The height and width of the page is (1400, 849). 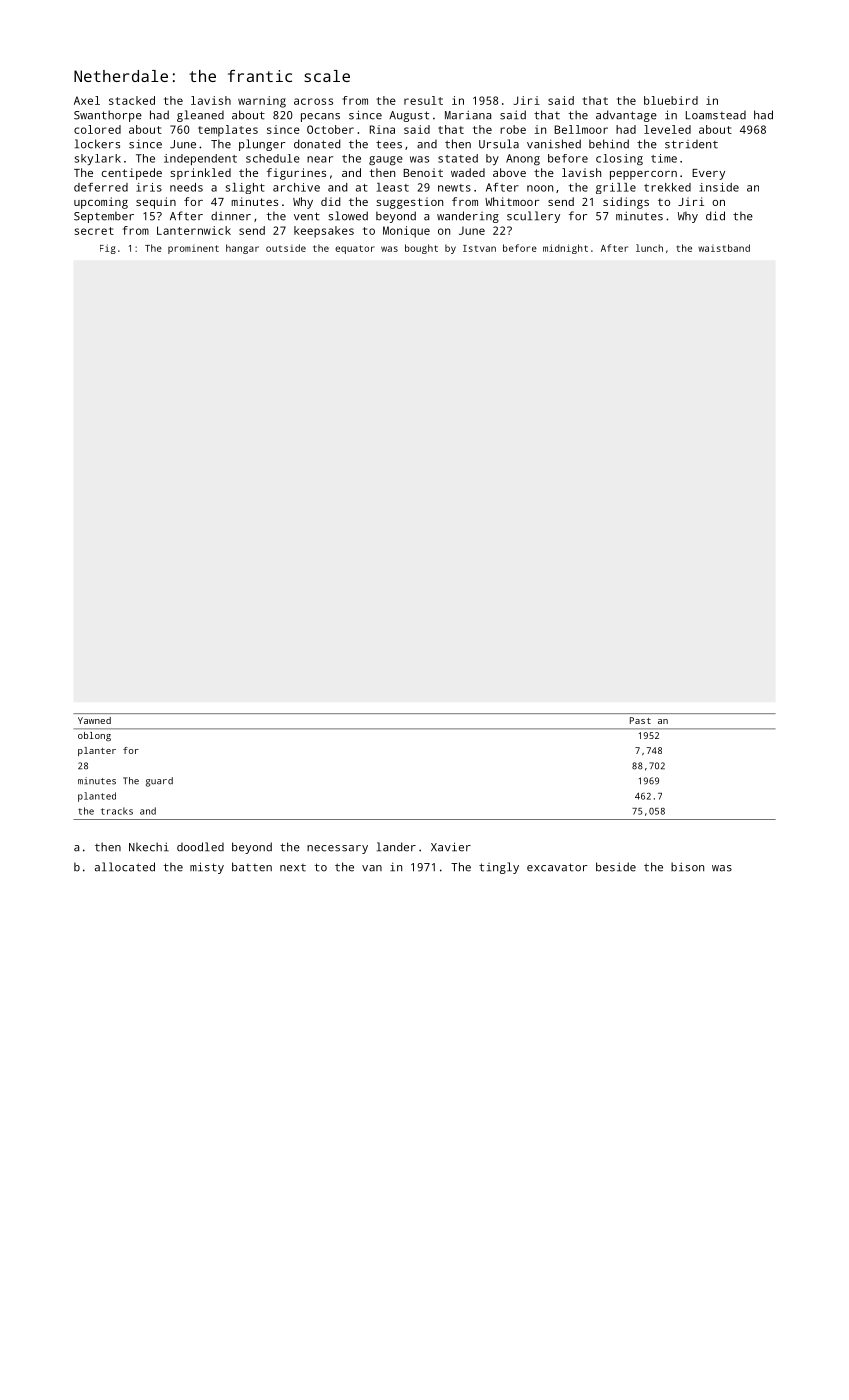 What do you see at coordinates (565, 249) in the page?
I see `midnight` at bounding box center [565, 249].
